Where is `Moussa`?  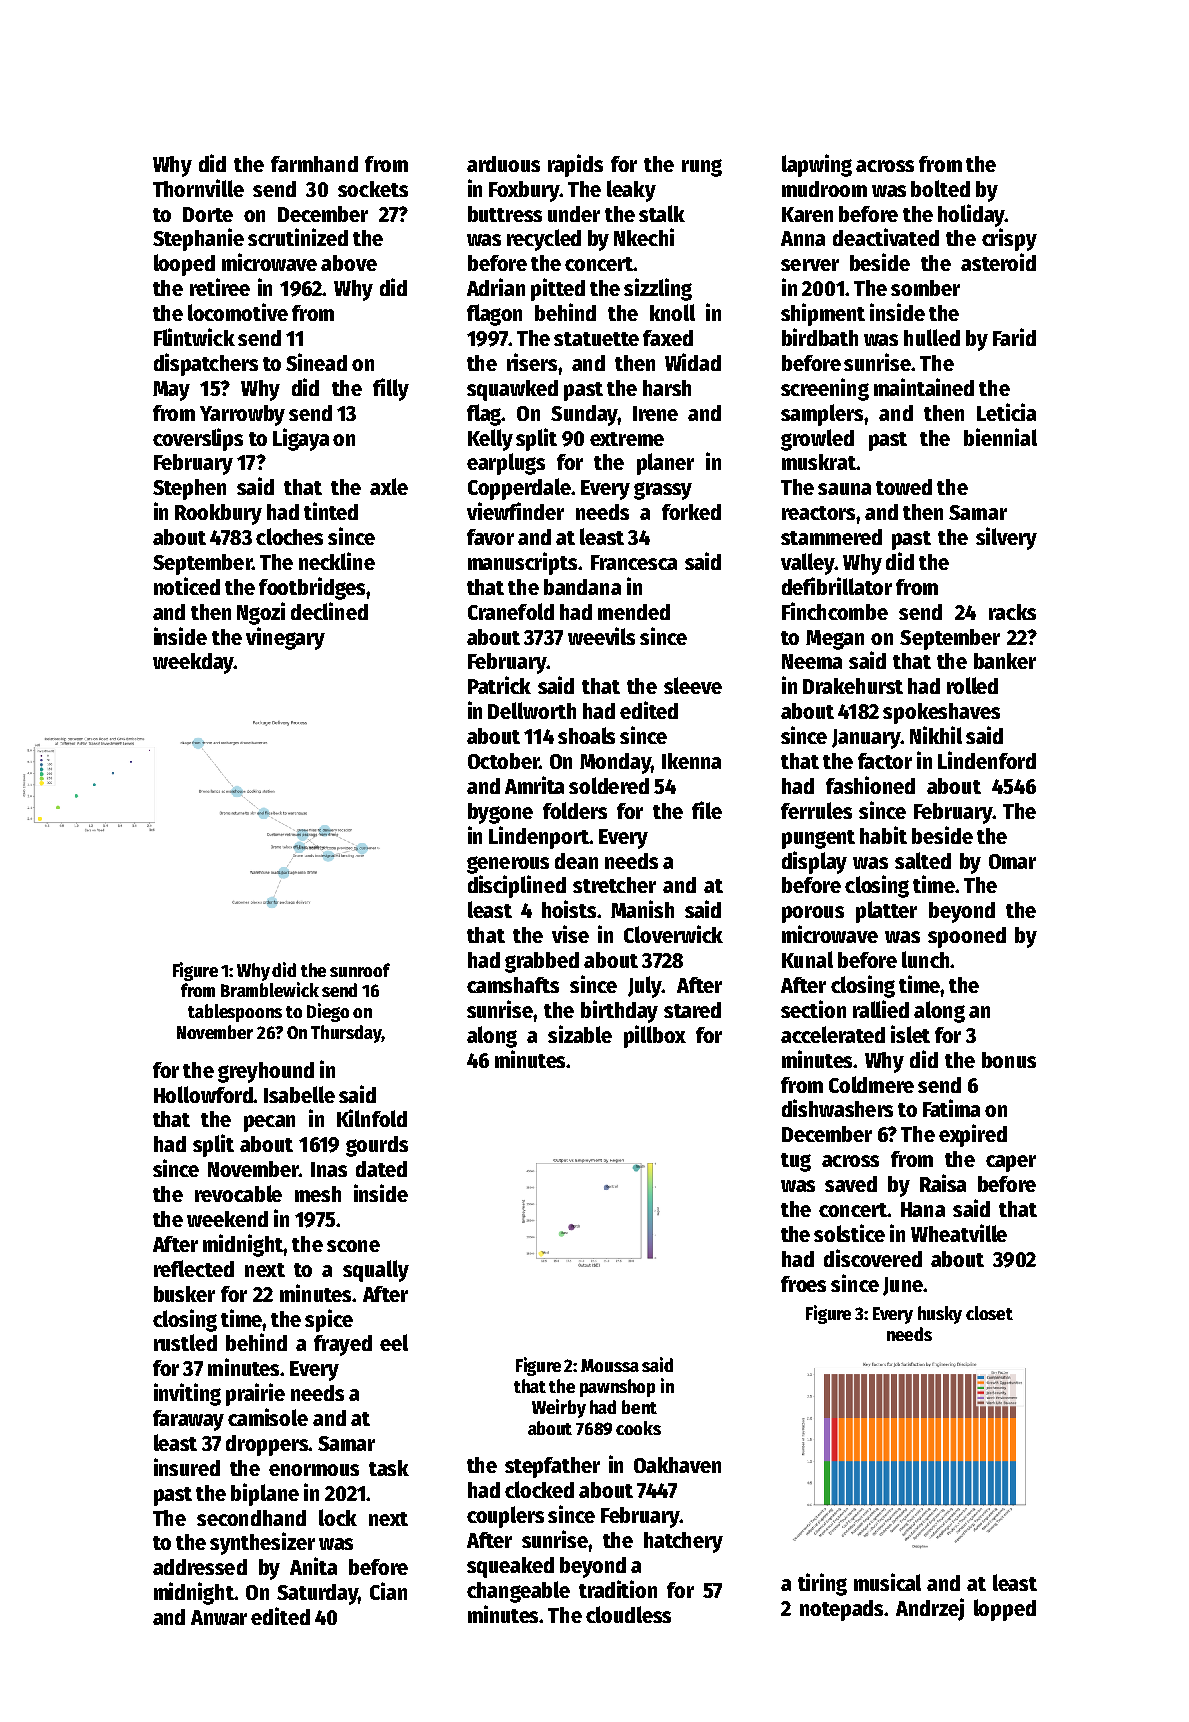
Moussa is located at coordinates (610, 1365).
